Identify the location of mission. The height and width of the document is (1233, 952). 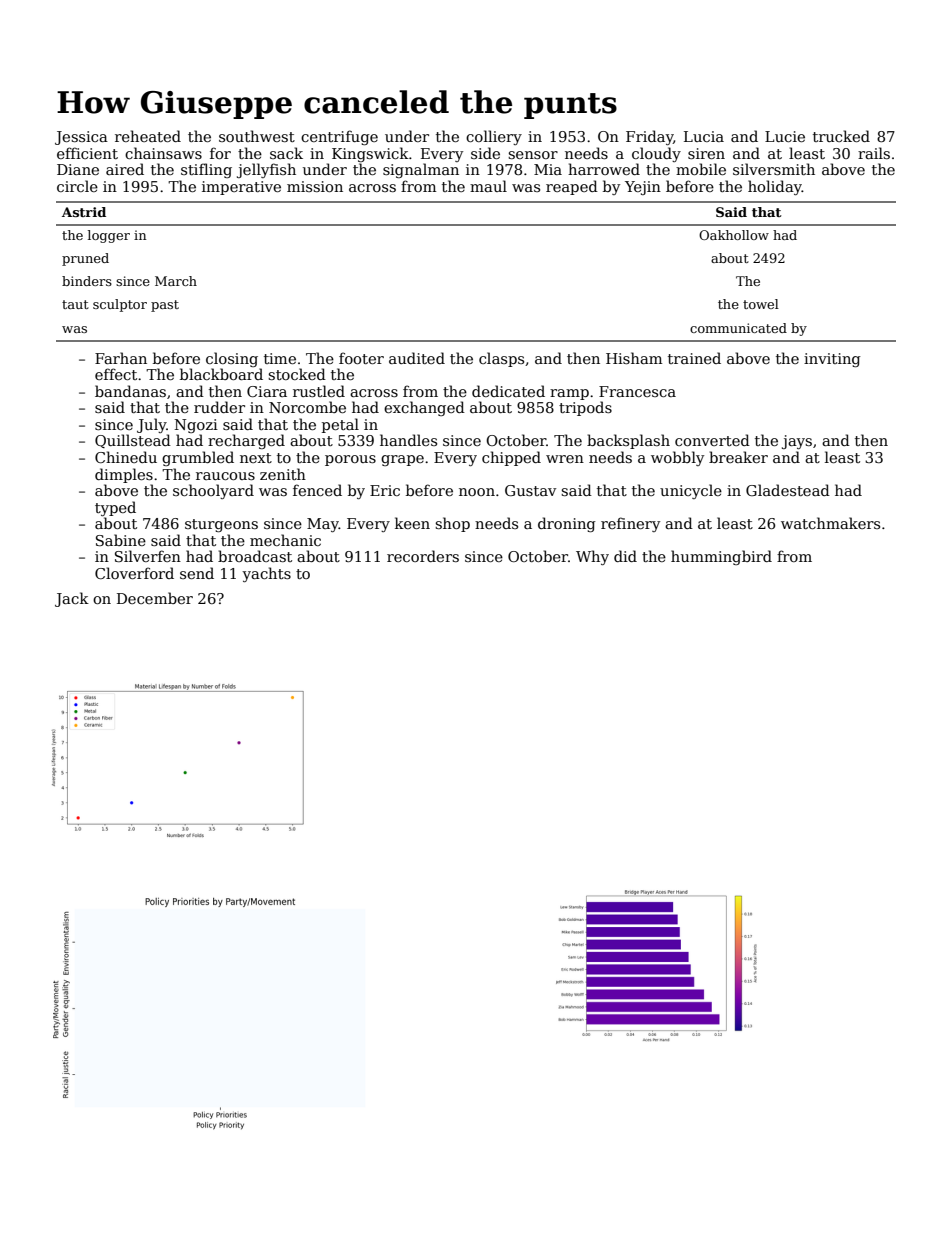
(315, 186).
